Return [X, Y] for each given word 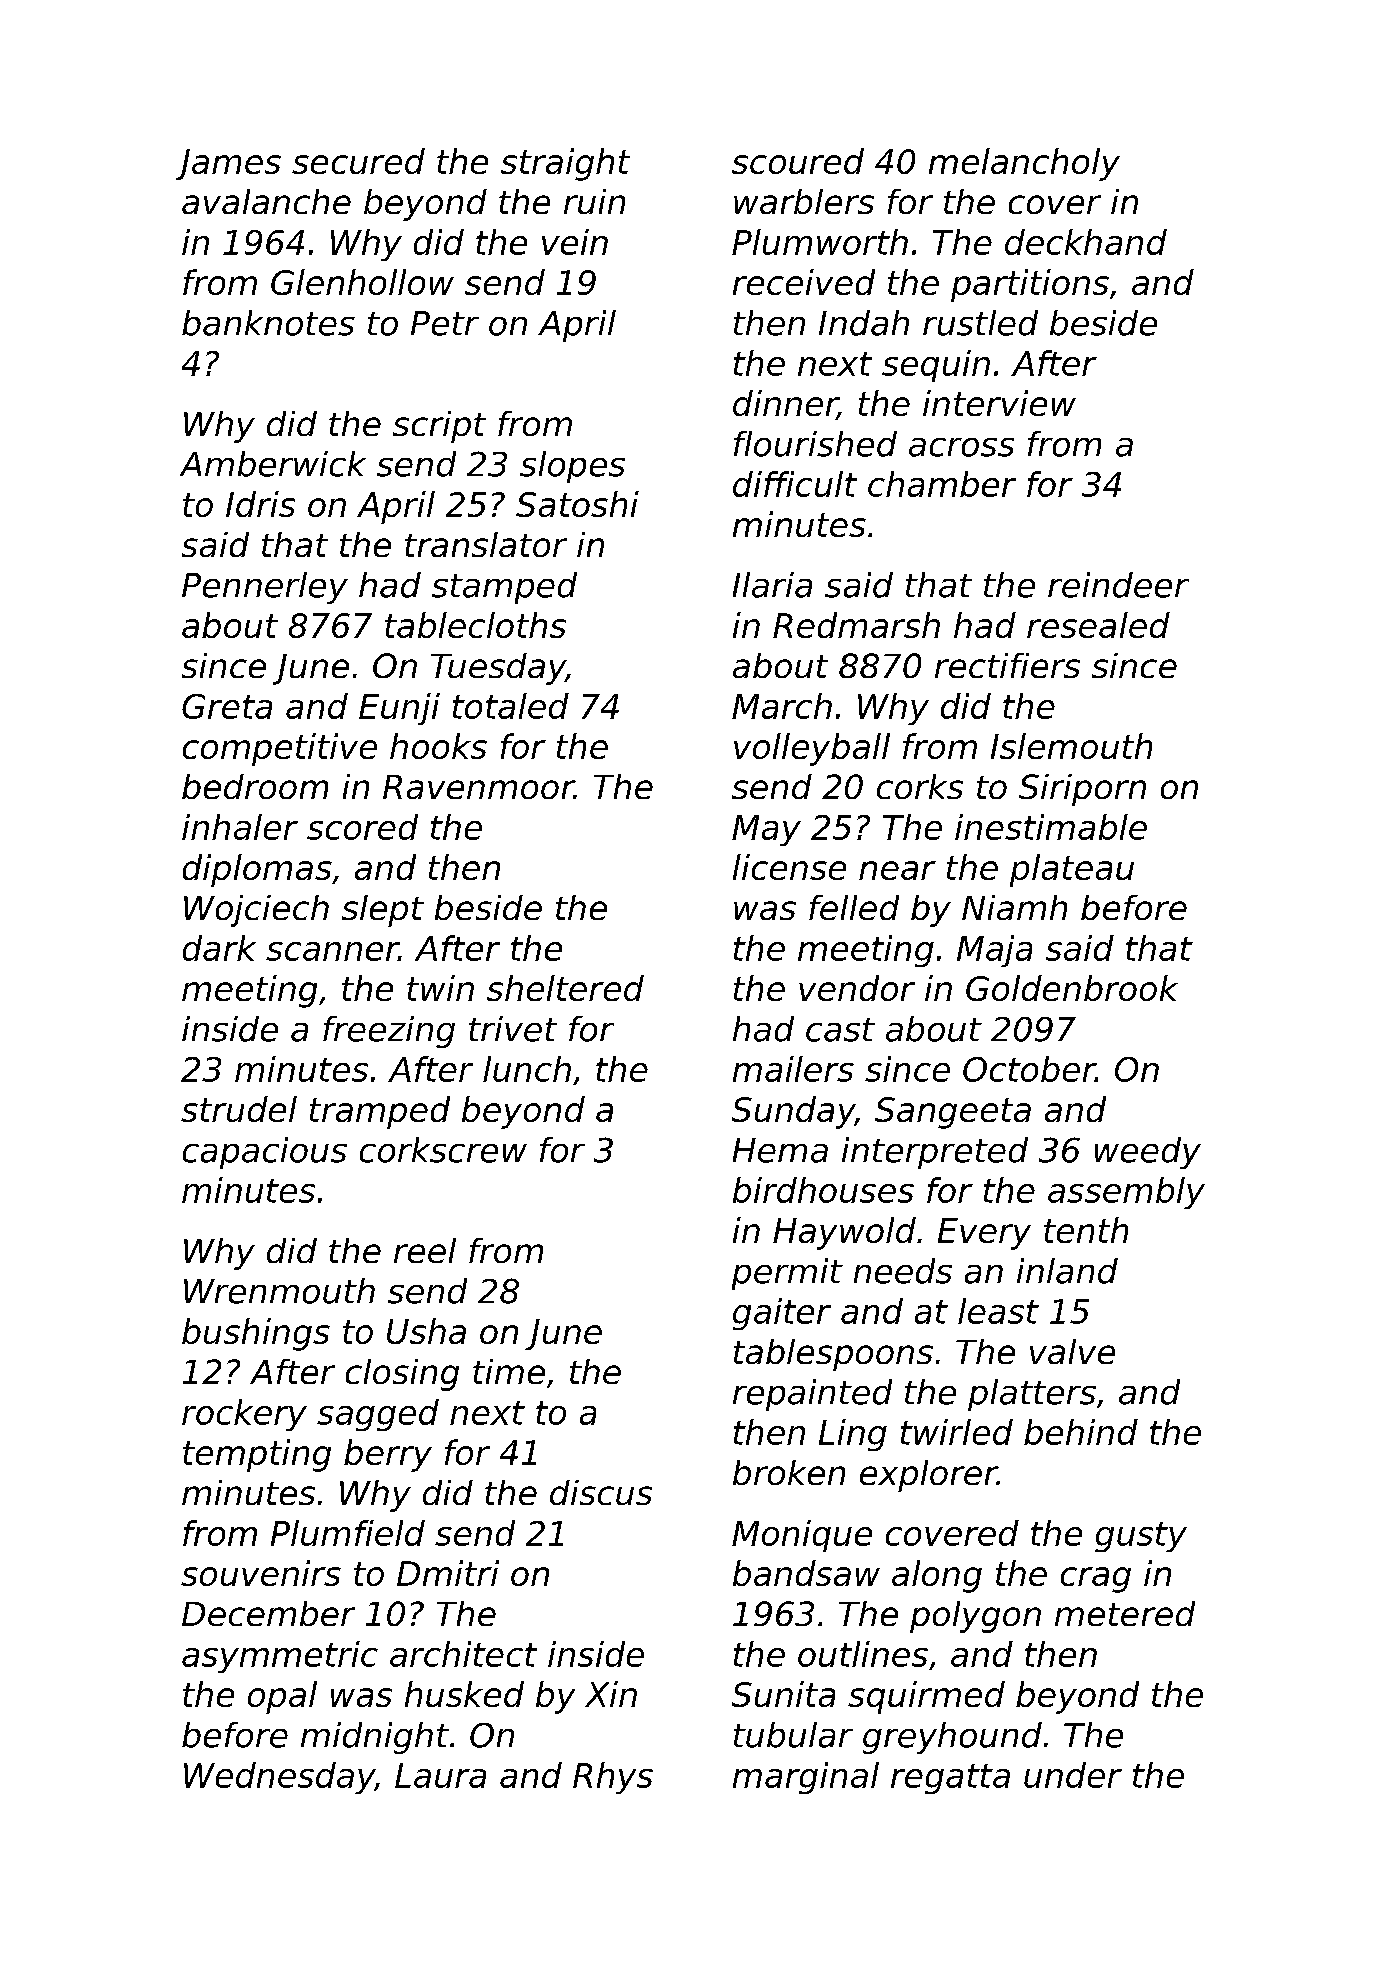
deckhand [1086, 242]
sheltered [565, 988]
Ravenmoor [478, 787]
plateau [1072, 870]
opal [282, 1697]
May [766, 830]
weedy [1148, 1153]
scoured [798, 161]
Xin [611, 1694]
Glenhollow [362, 282]
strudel [239, 1109]
